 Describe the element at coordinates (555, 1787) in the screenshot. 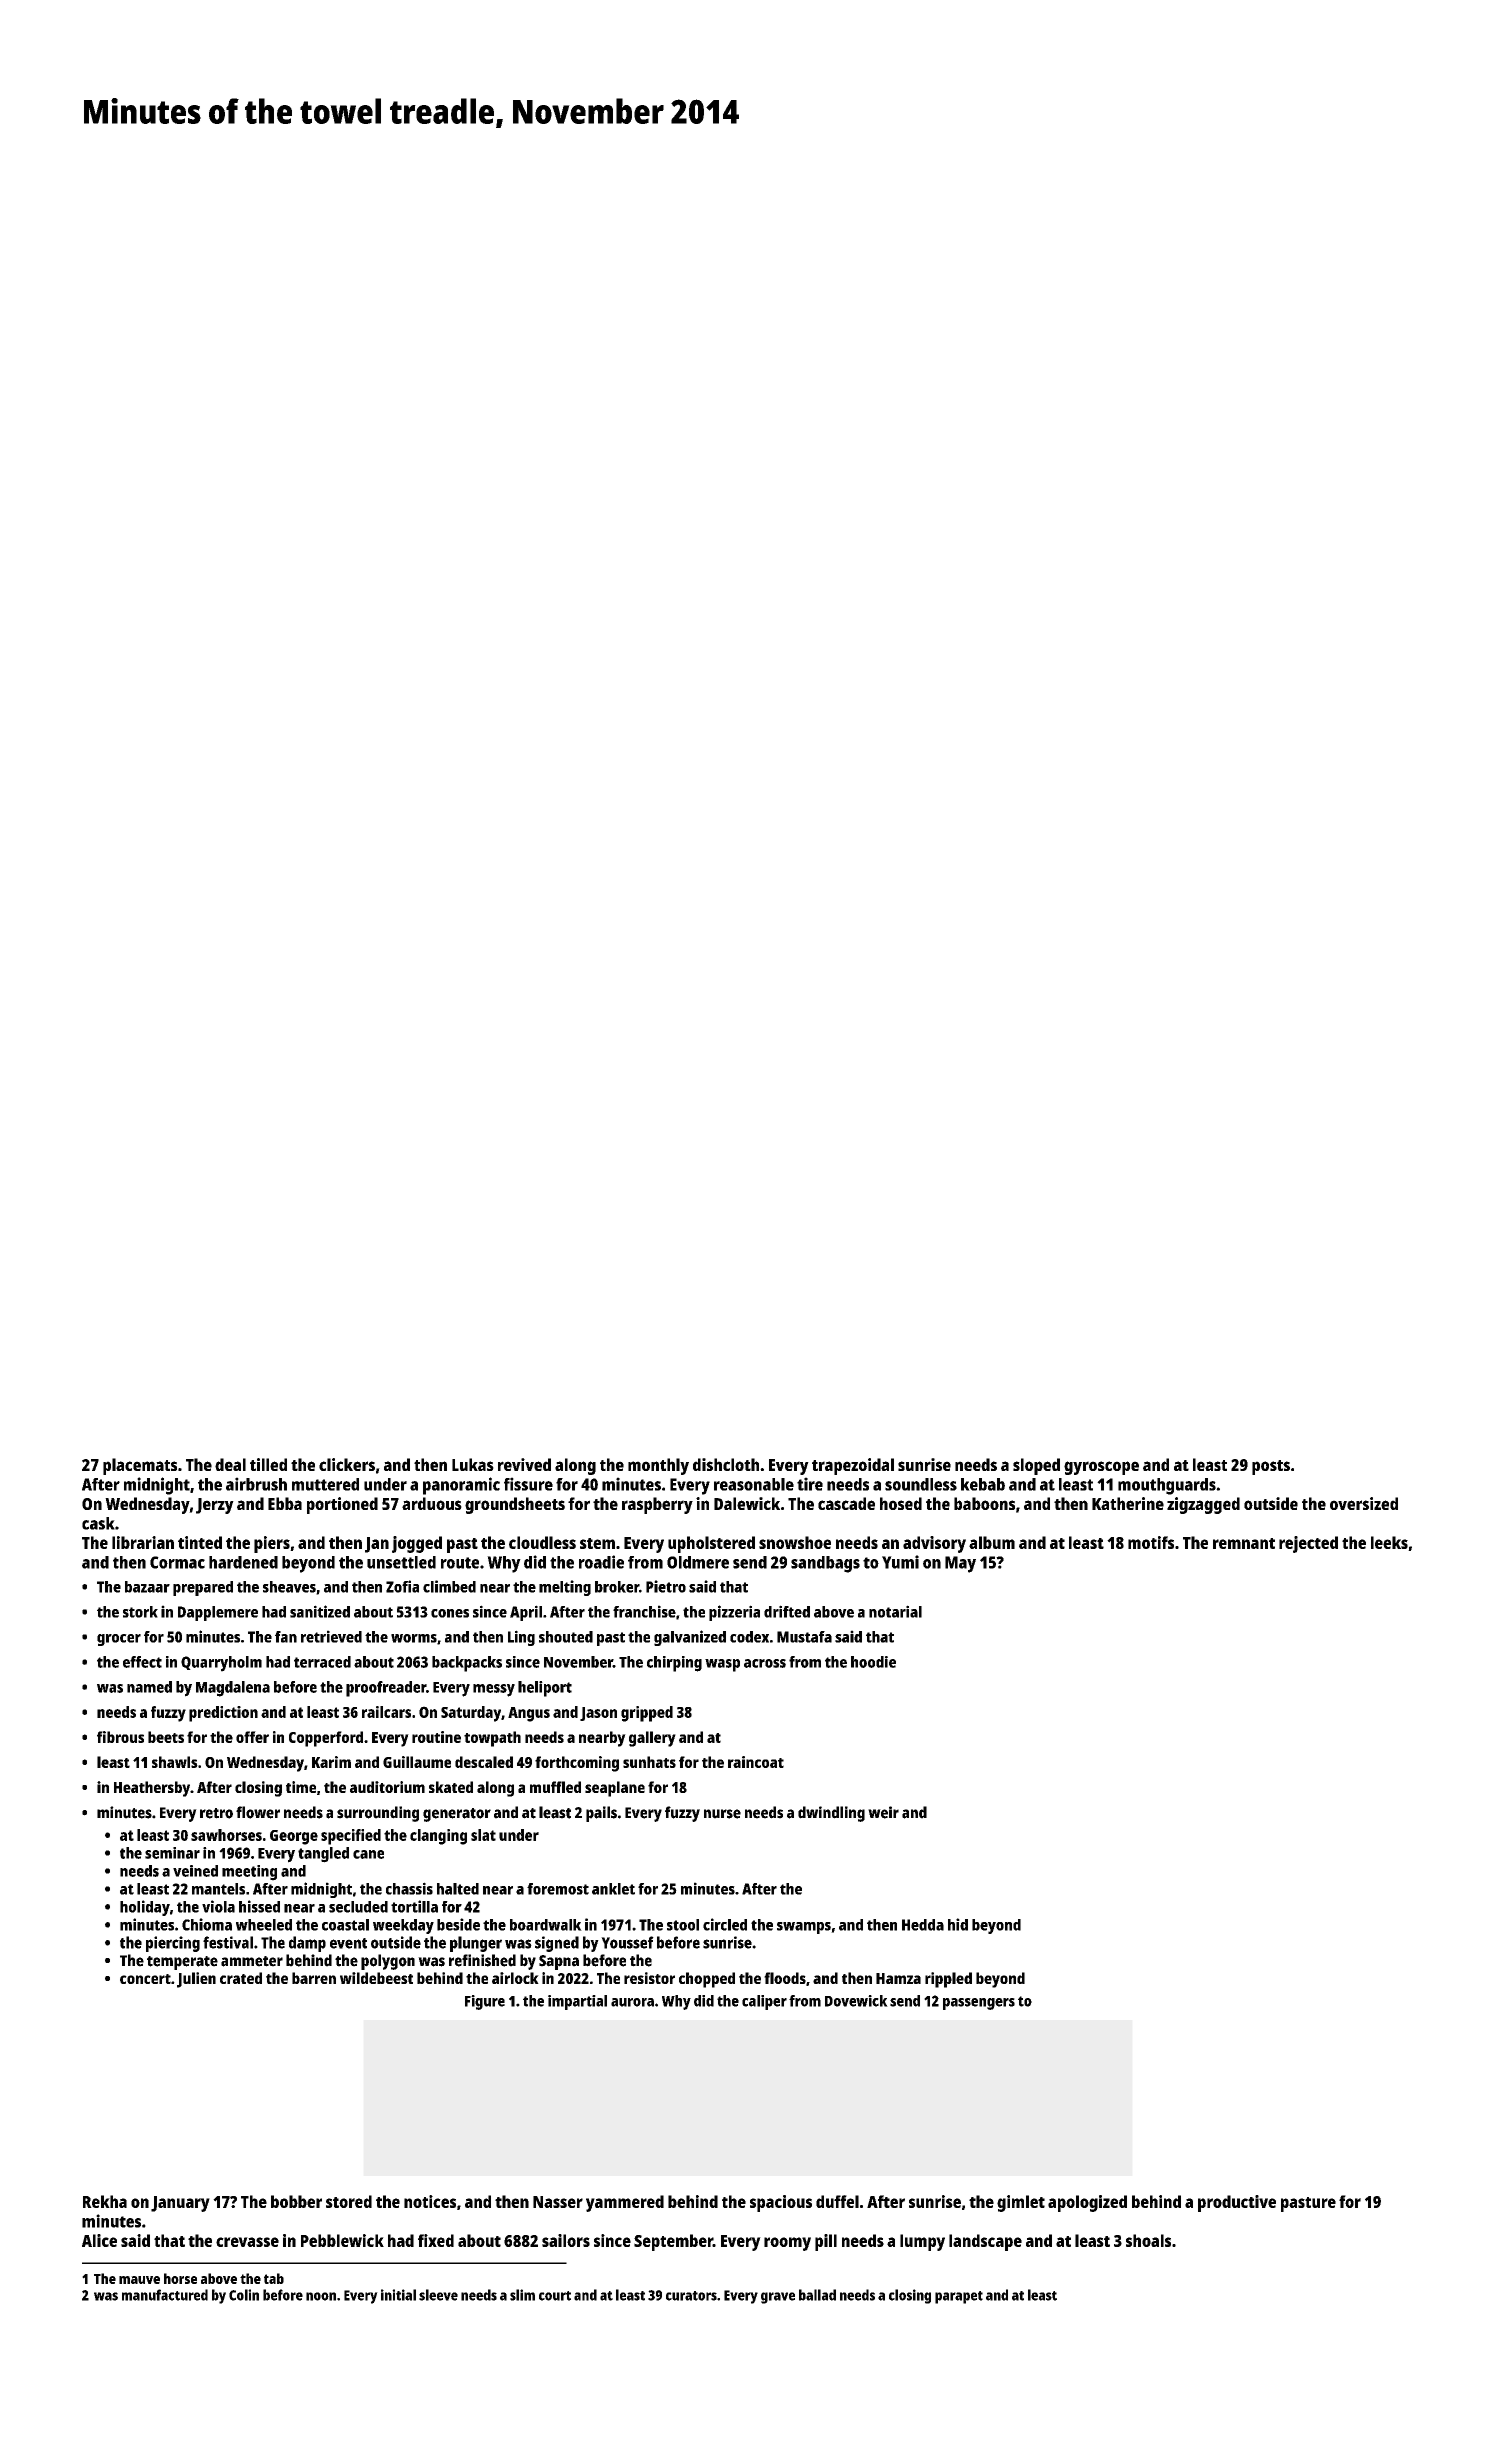

I see `muffled` at that location.
